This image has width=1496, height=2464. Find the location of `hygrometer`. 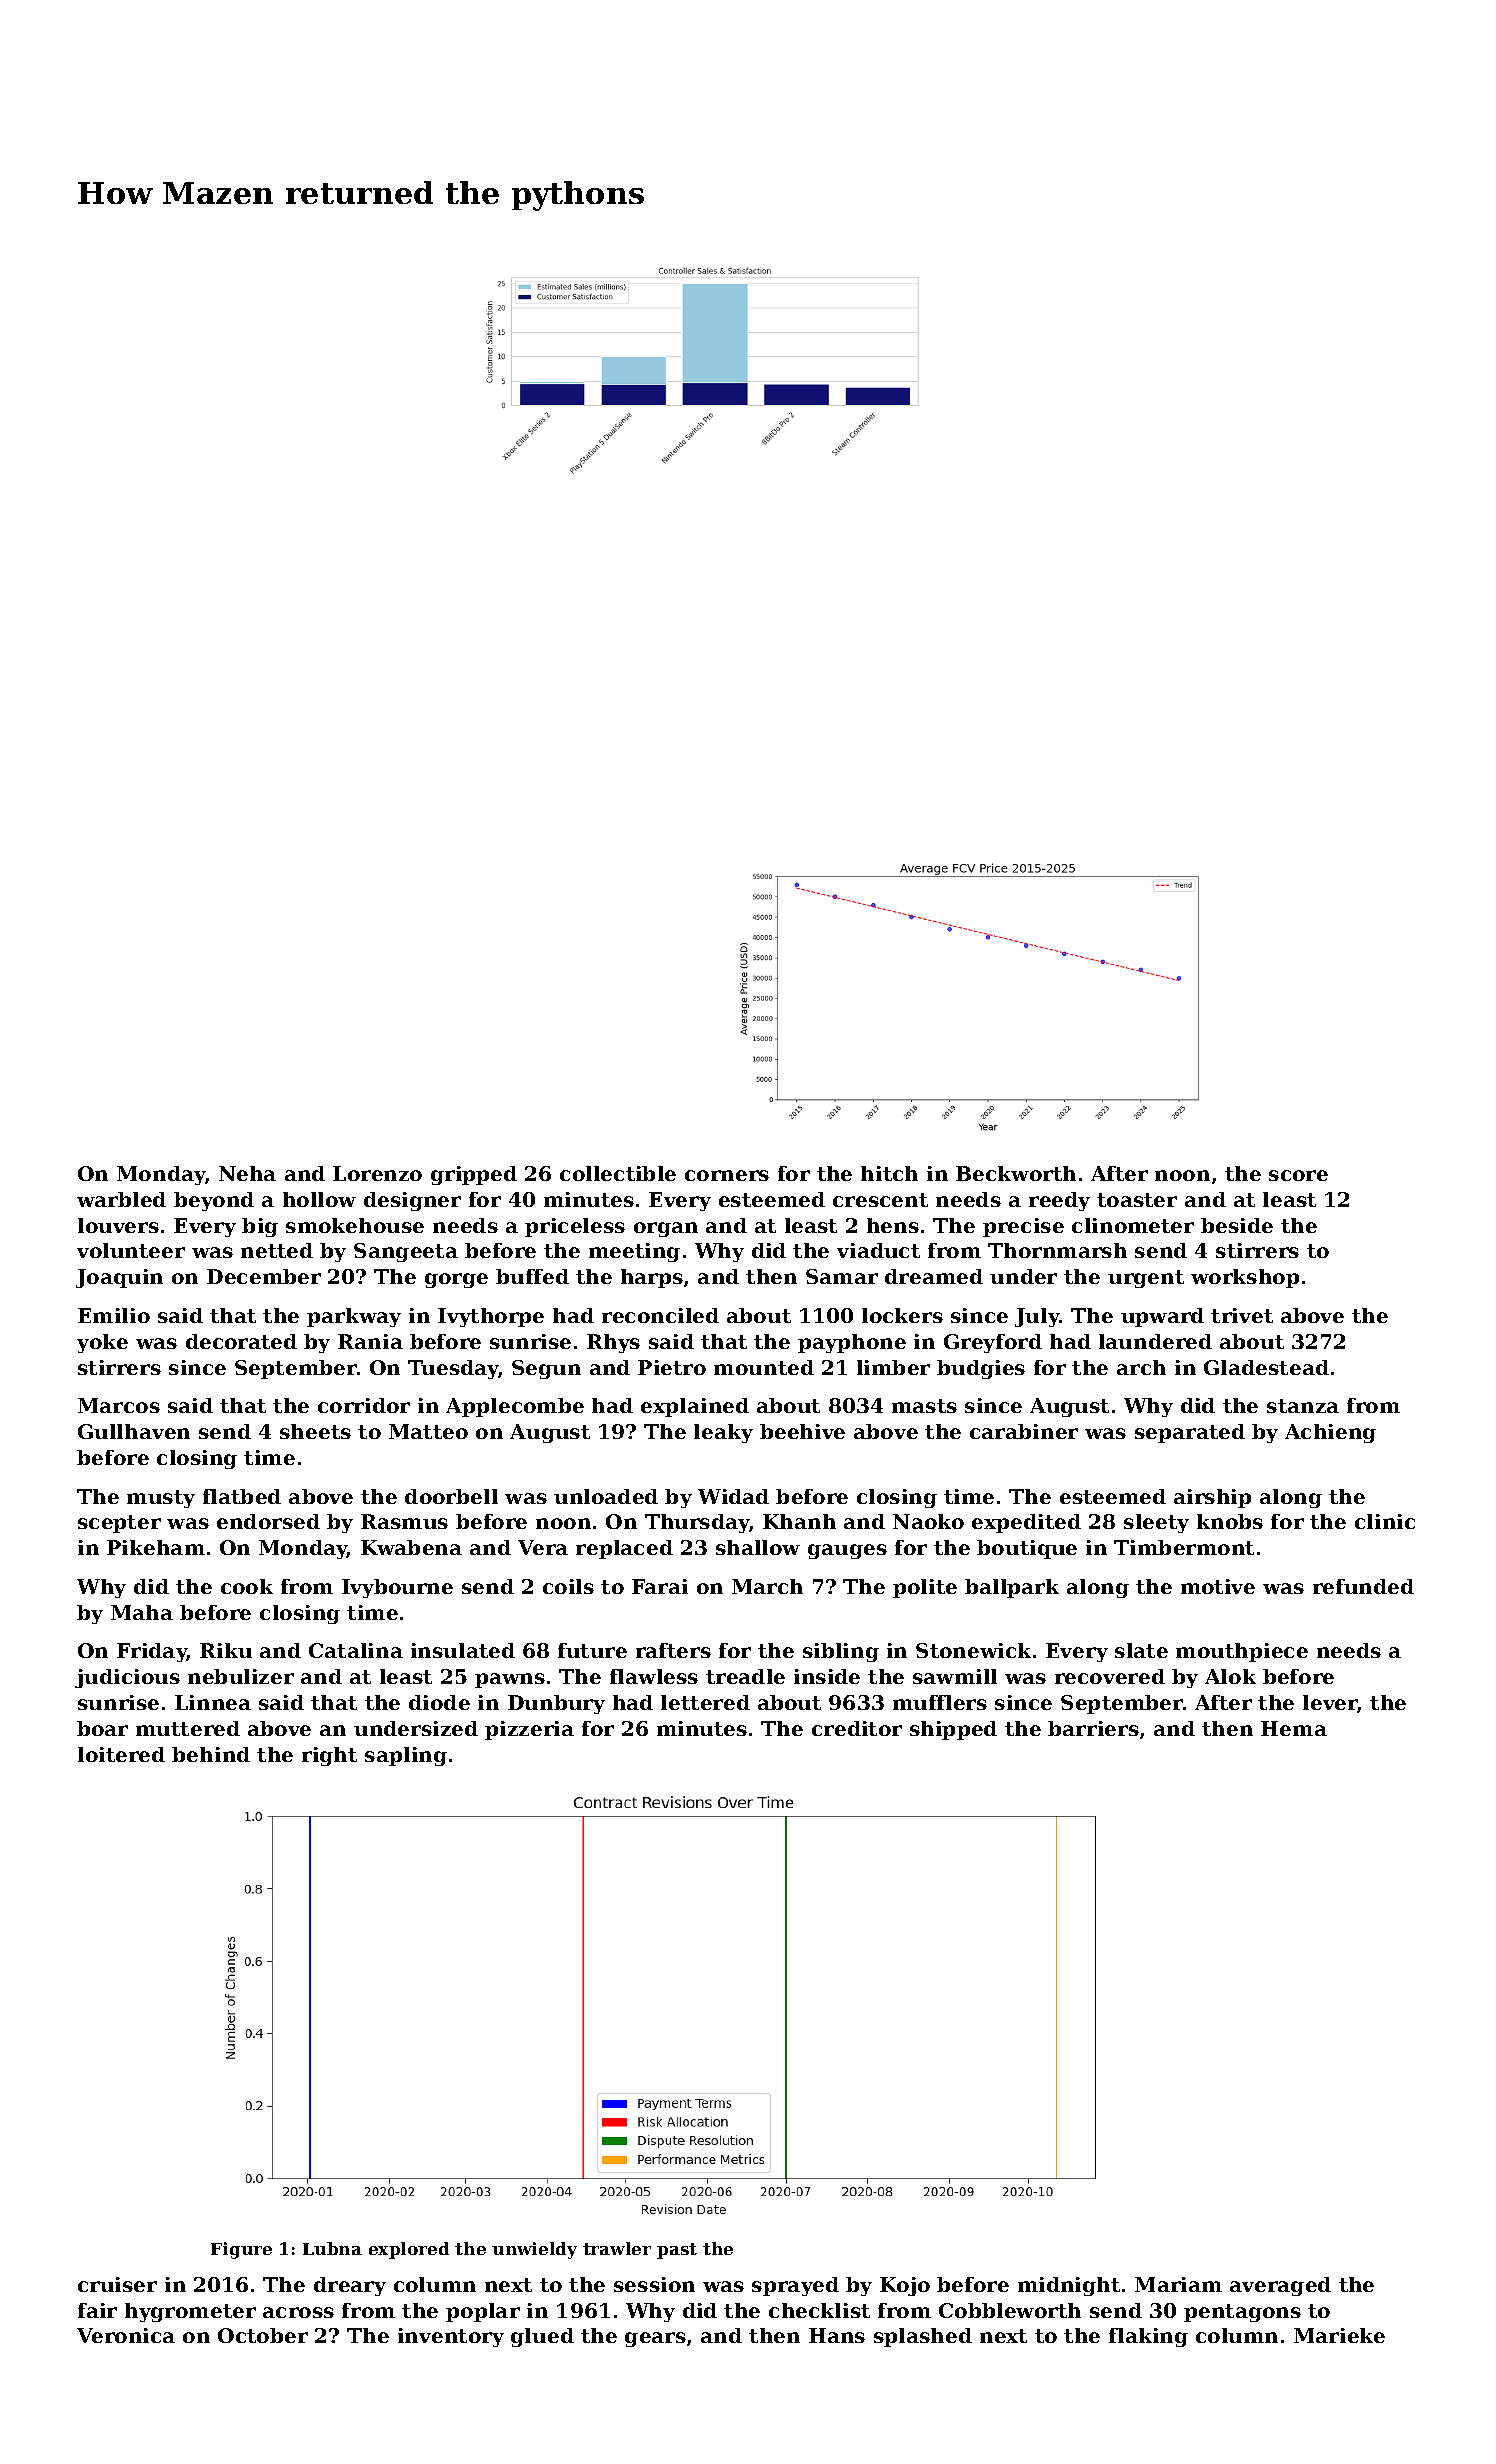

hygrometer is located at coordinates (190, 2312).
